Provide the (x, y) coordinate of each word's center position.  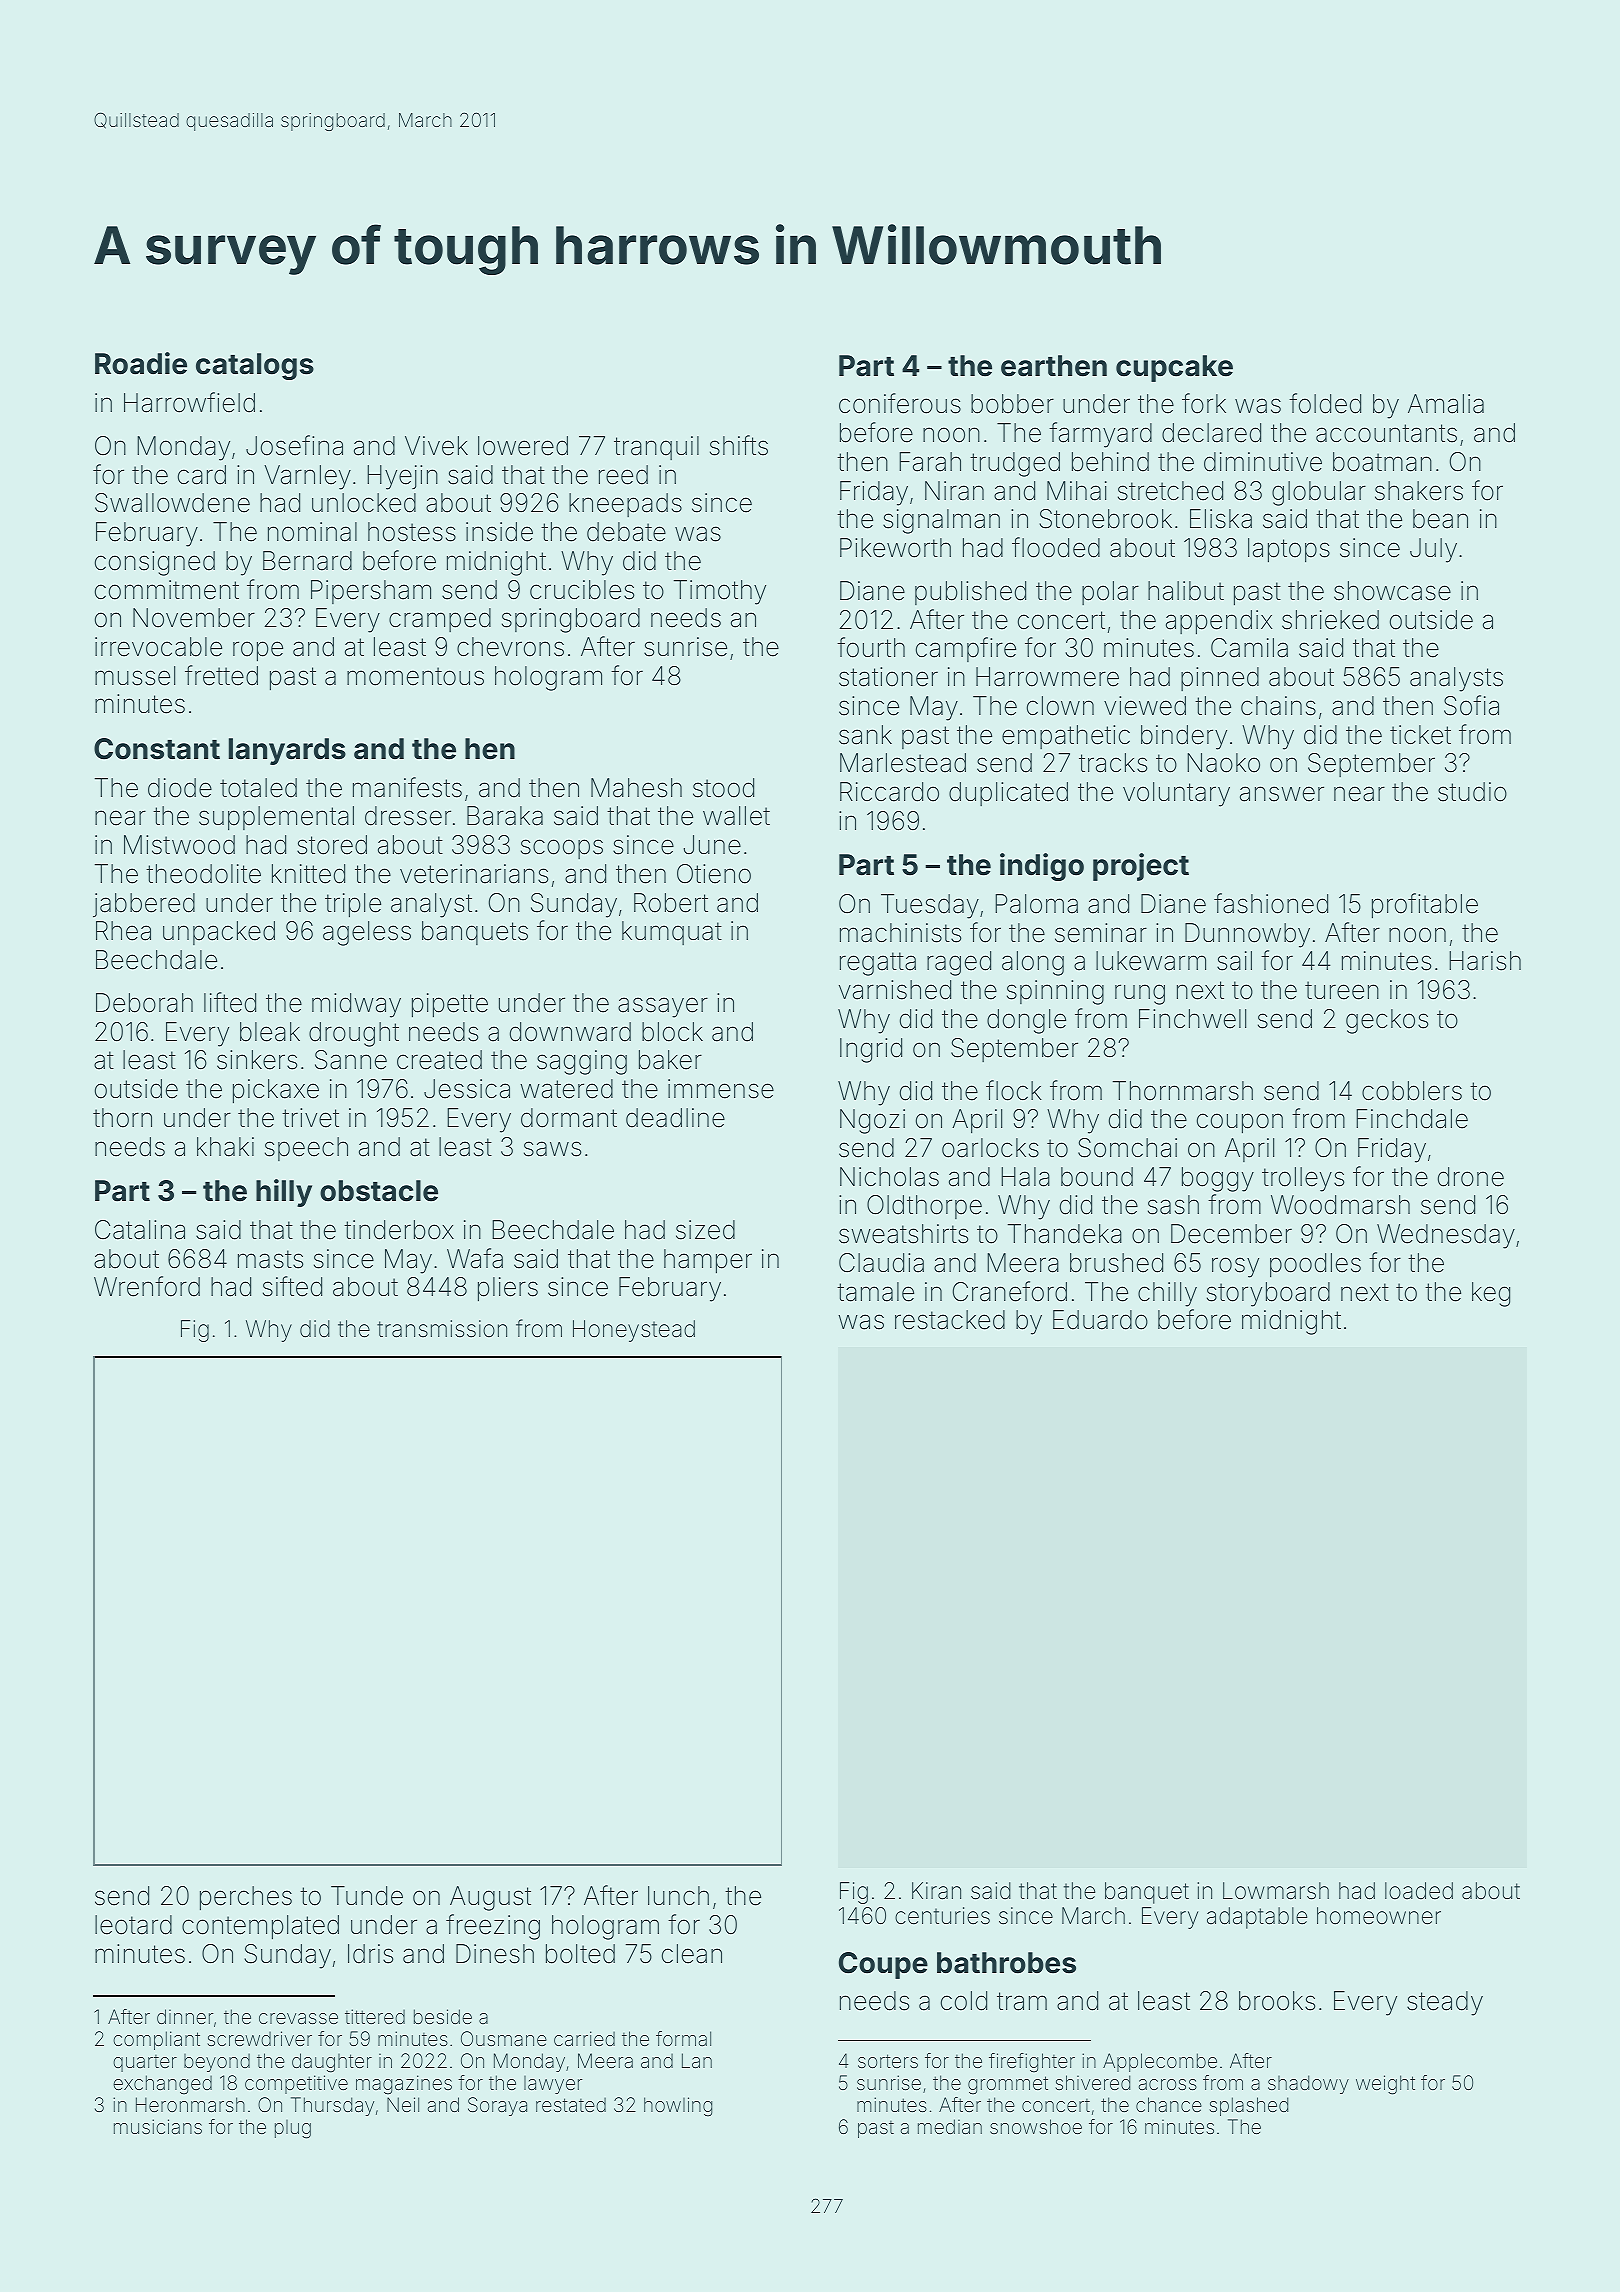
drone (1471, 1177)
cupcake (1174, 368)
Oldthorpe (924, 1207)
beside (443, 2016)
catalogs (255, 366)
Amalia (1446, 404)
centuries (942, 1916)
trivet (310, 1118)
